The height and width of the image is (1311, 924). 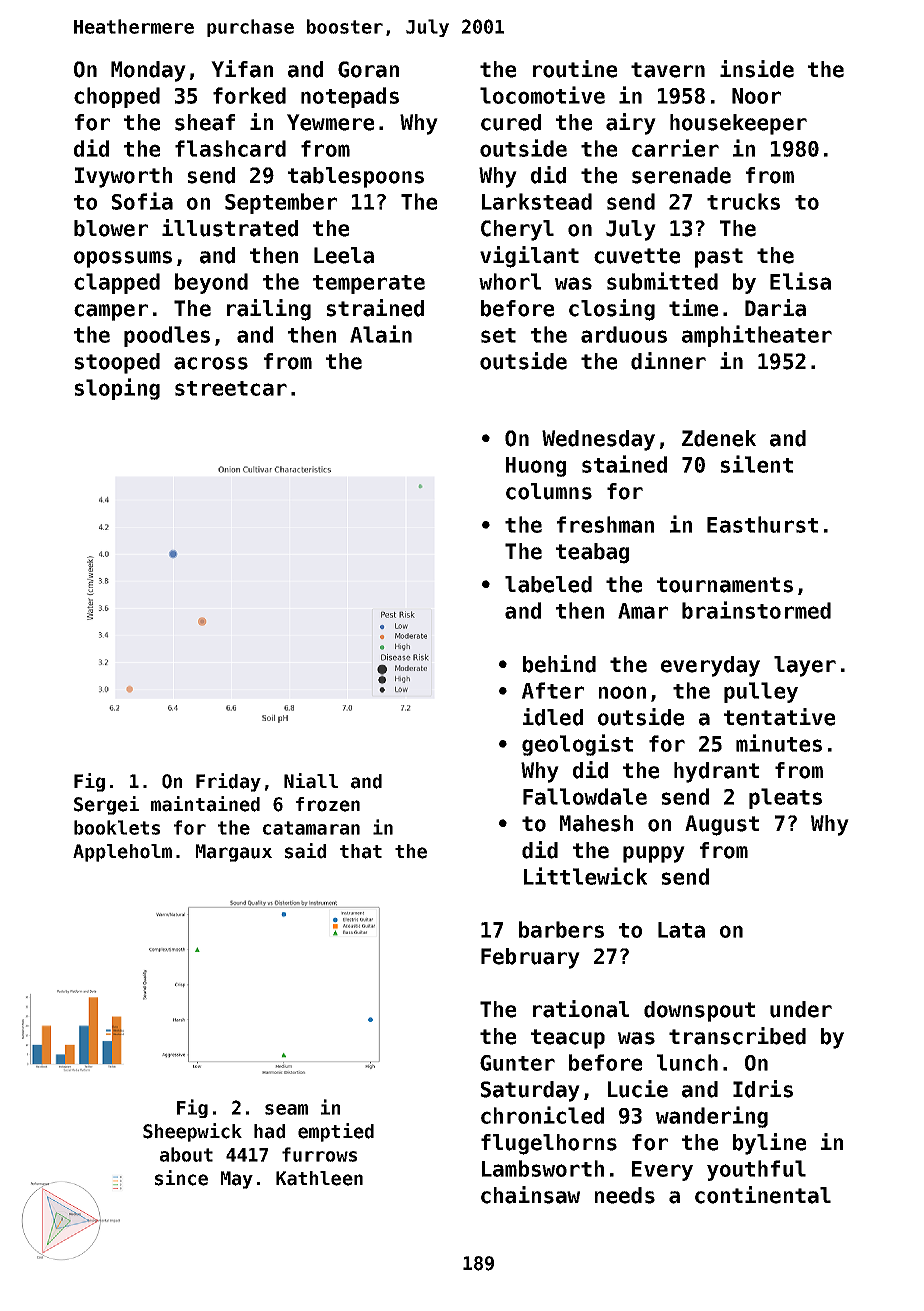 What do you see at coordinates (801, 1009) in the image?
I see `under` at bounding box center [801, 1009].
